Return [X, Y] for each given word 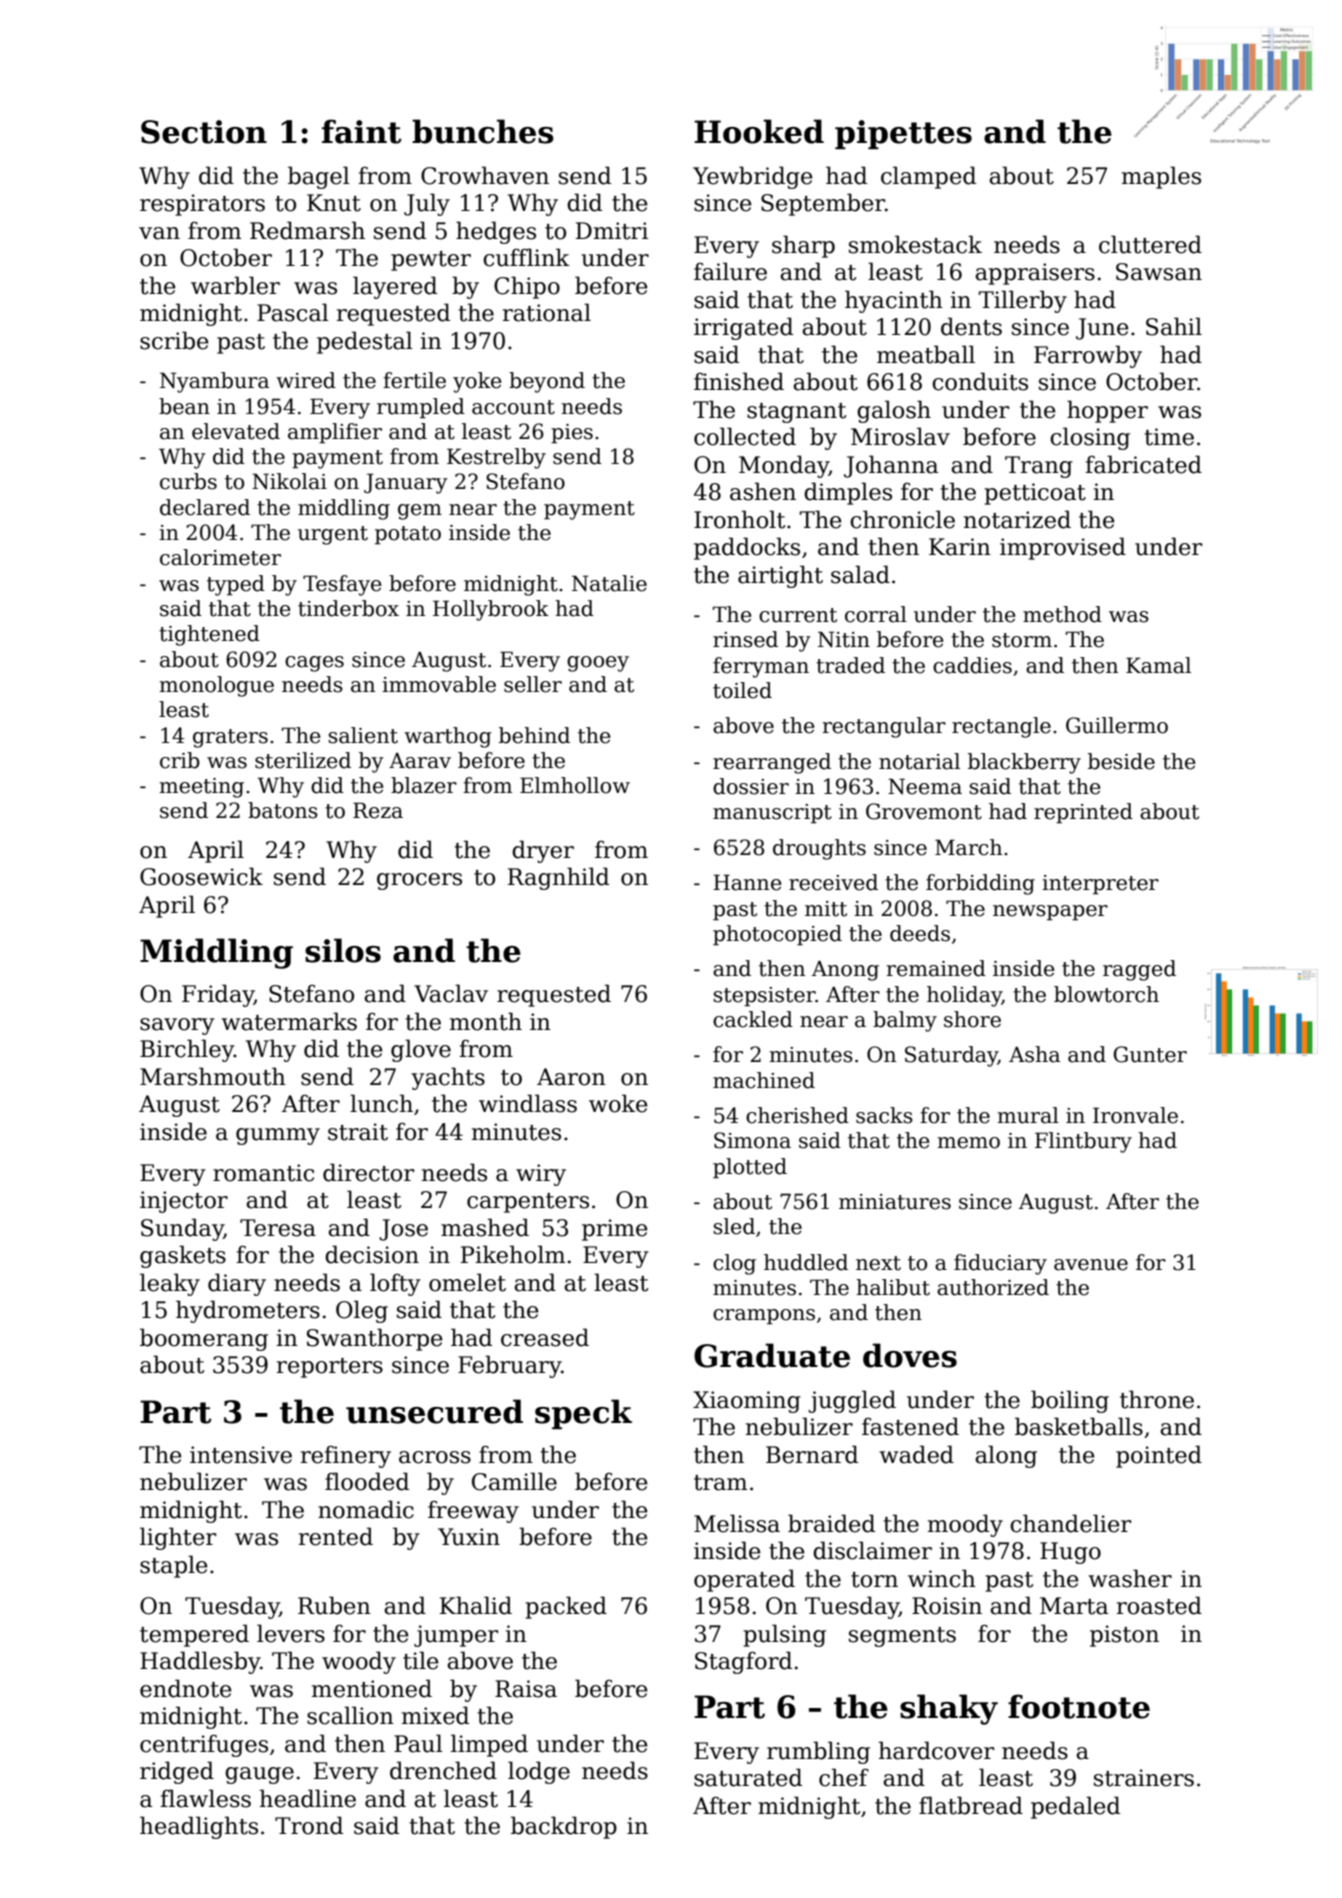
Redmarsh [307, 230]
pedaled [1075, 1807]
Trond [309, 1825]
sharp [803, 246]
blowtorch [1106, 994]
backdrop [564, 1827]
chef [844, 1777]
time [1169, 437]
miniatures [895, 1202]
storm [1022, 640]
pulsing [784, 1635]
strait [358, 1132]
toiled [742, 690]
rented [336, 1536]
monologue [217, 686]
